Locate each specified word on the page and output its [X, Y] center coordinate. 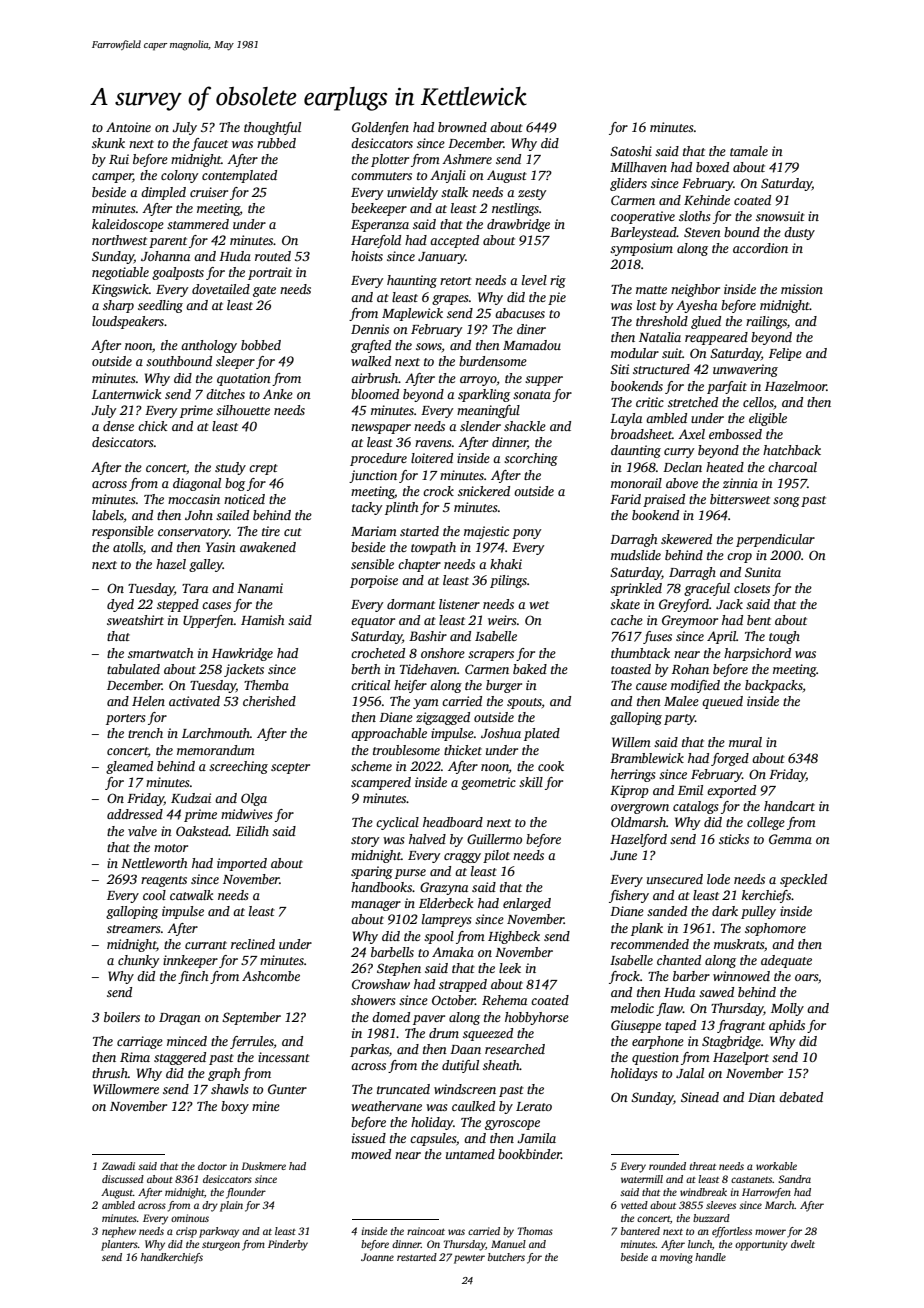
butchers [506, 1257]
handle [710, 1257]
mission [802, 289]
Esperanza [380, 226]
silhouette [243, 410]
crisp [186, 1232]
